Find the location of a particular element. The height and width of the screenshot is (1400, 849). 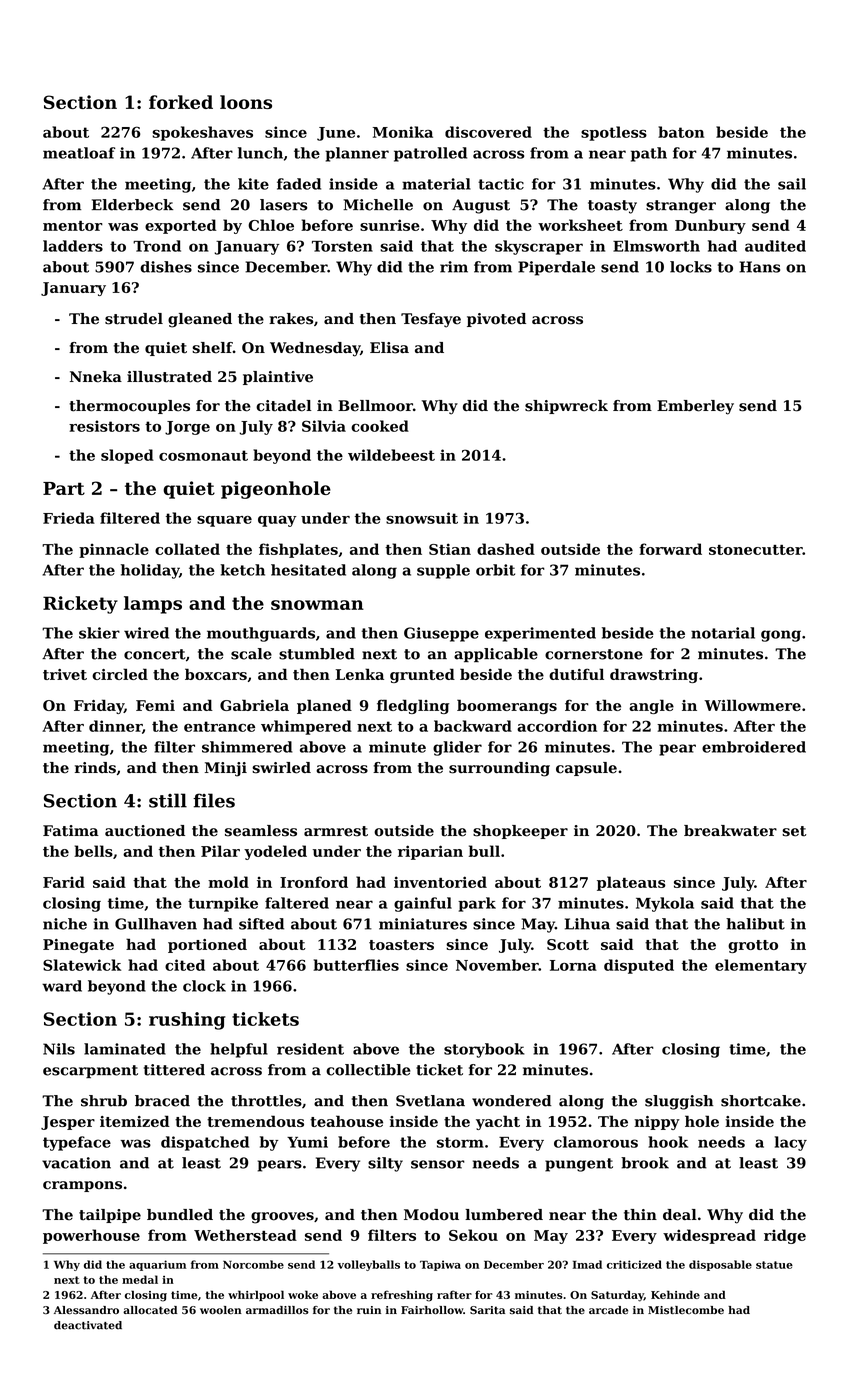

meatloaf is located at coordinates (79, 153).
